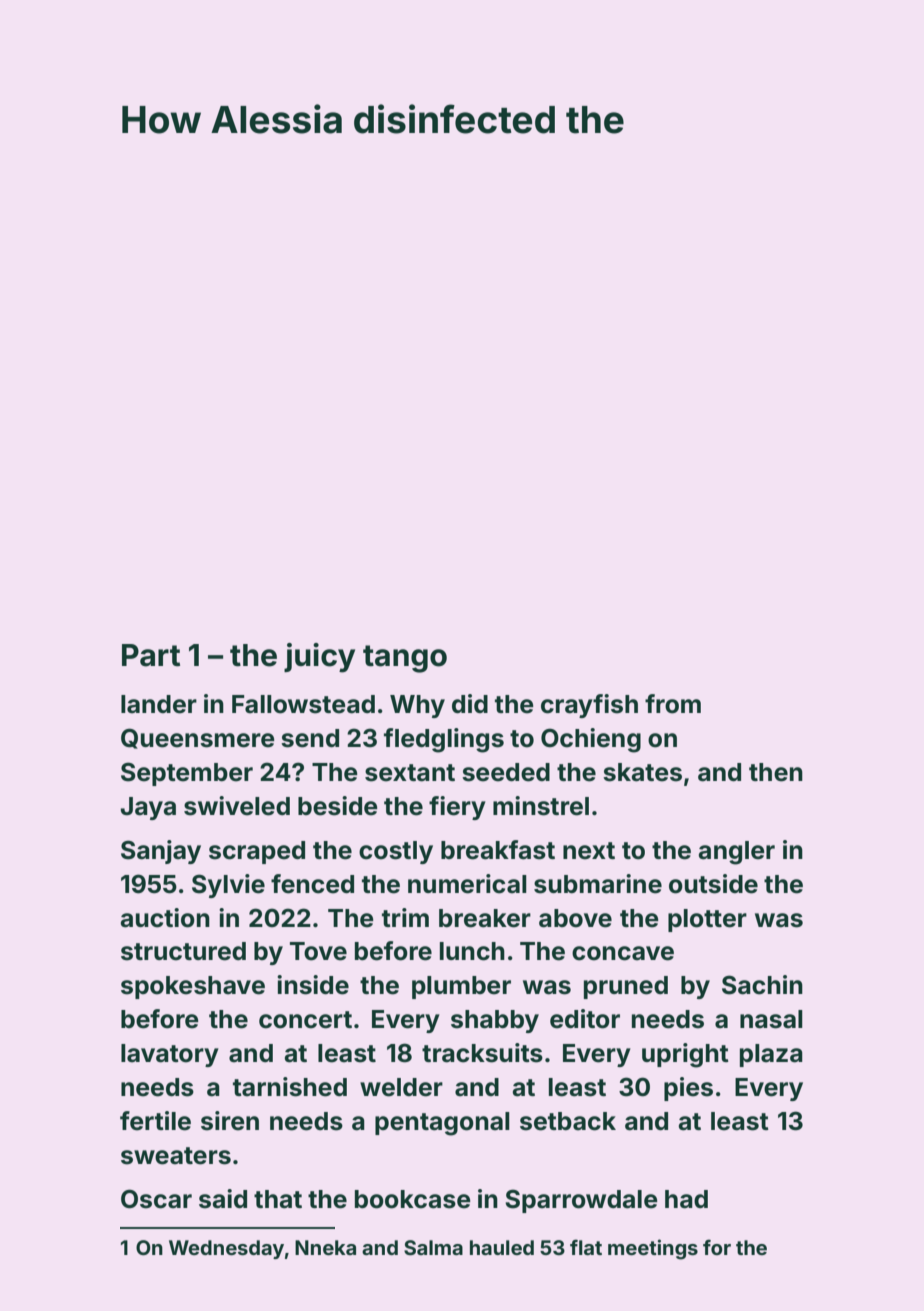 The image size is (924, 1311). What do you see at coordinates (165, 918) in the image?
I see `auction` at bounding box center [165, 918].
